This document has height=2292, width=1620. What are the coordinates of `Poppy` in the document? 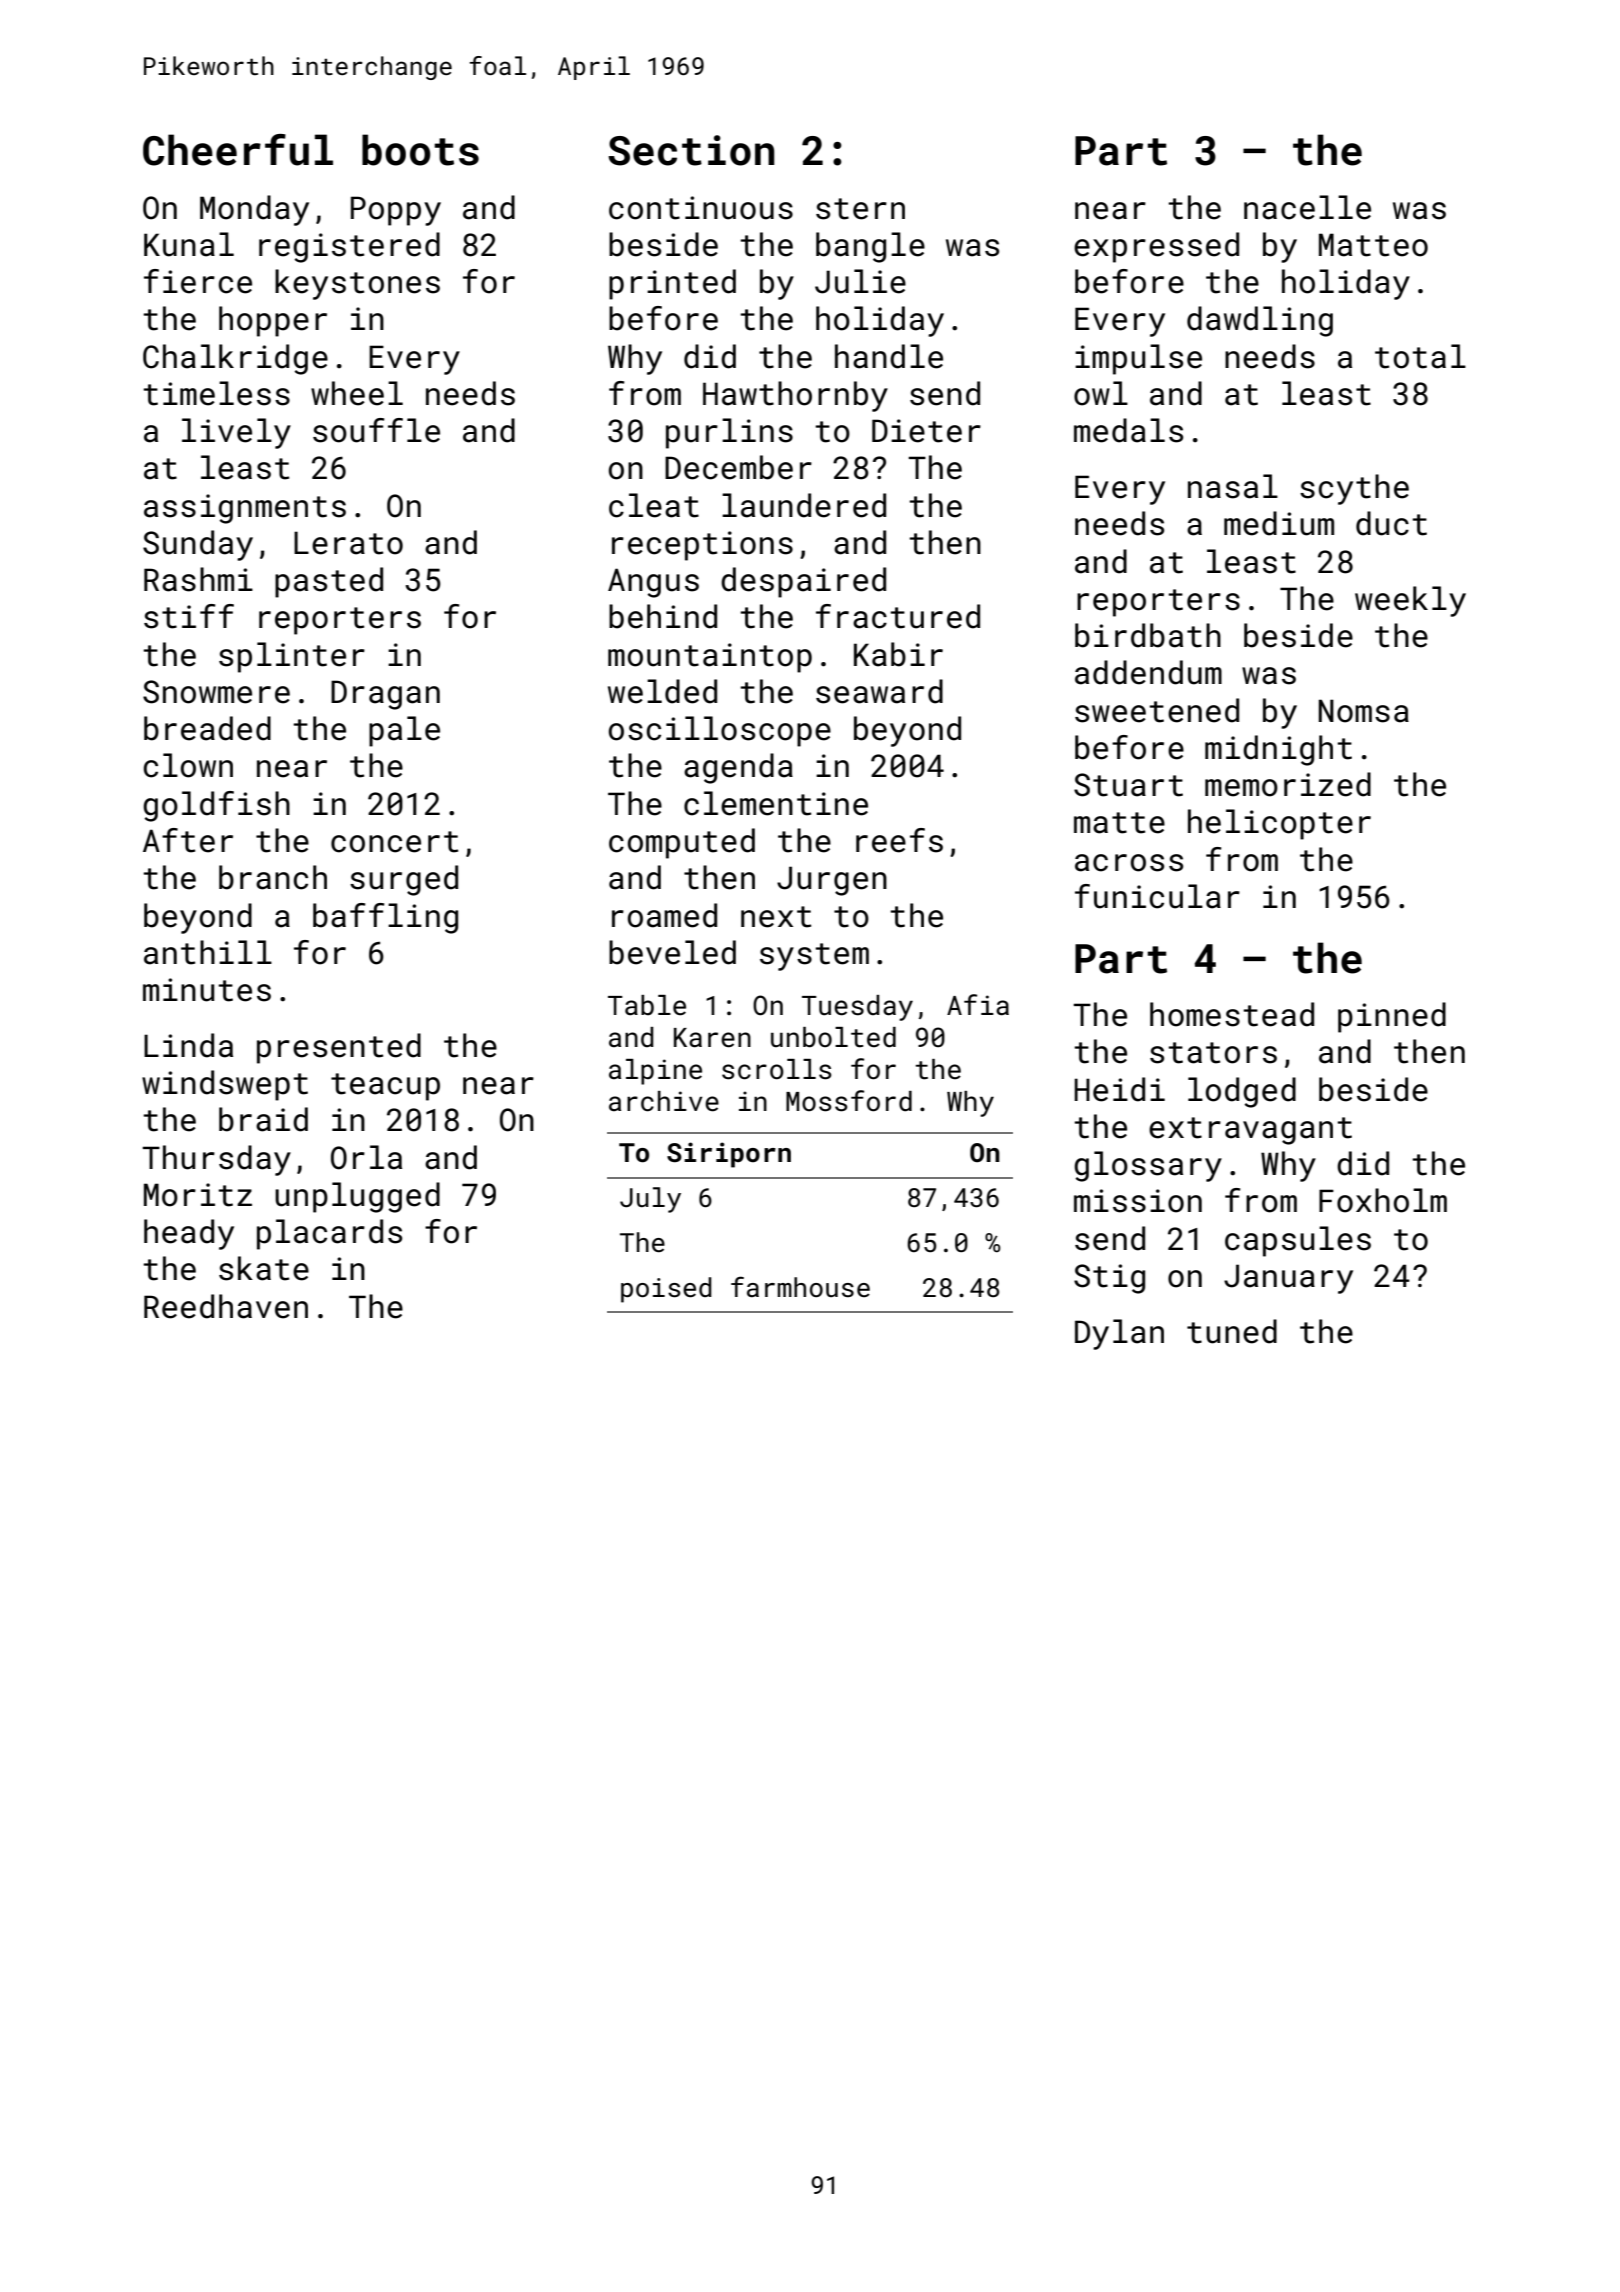 It's located at (396, 211).
